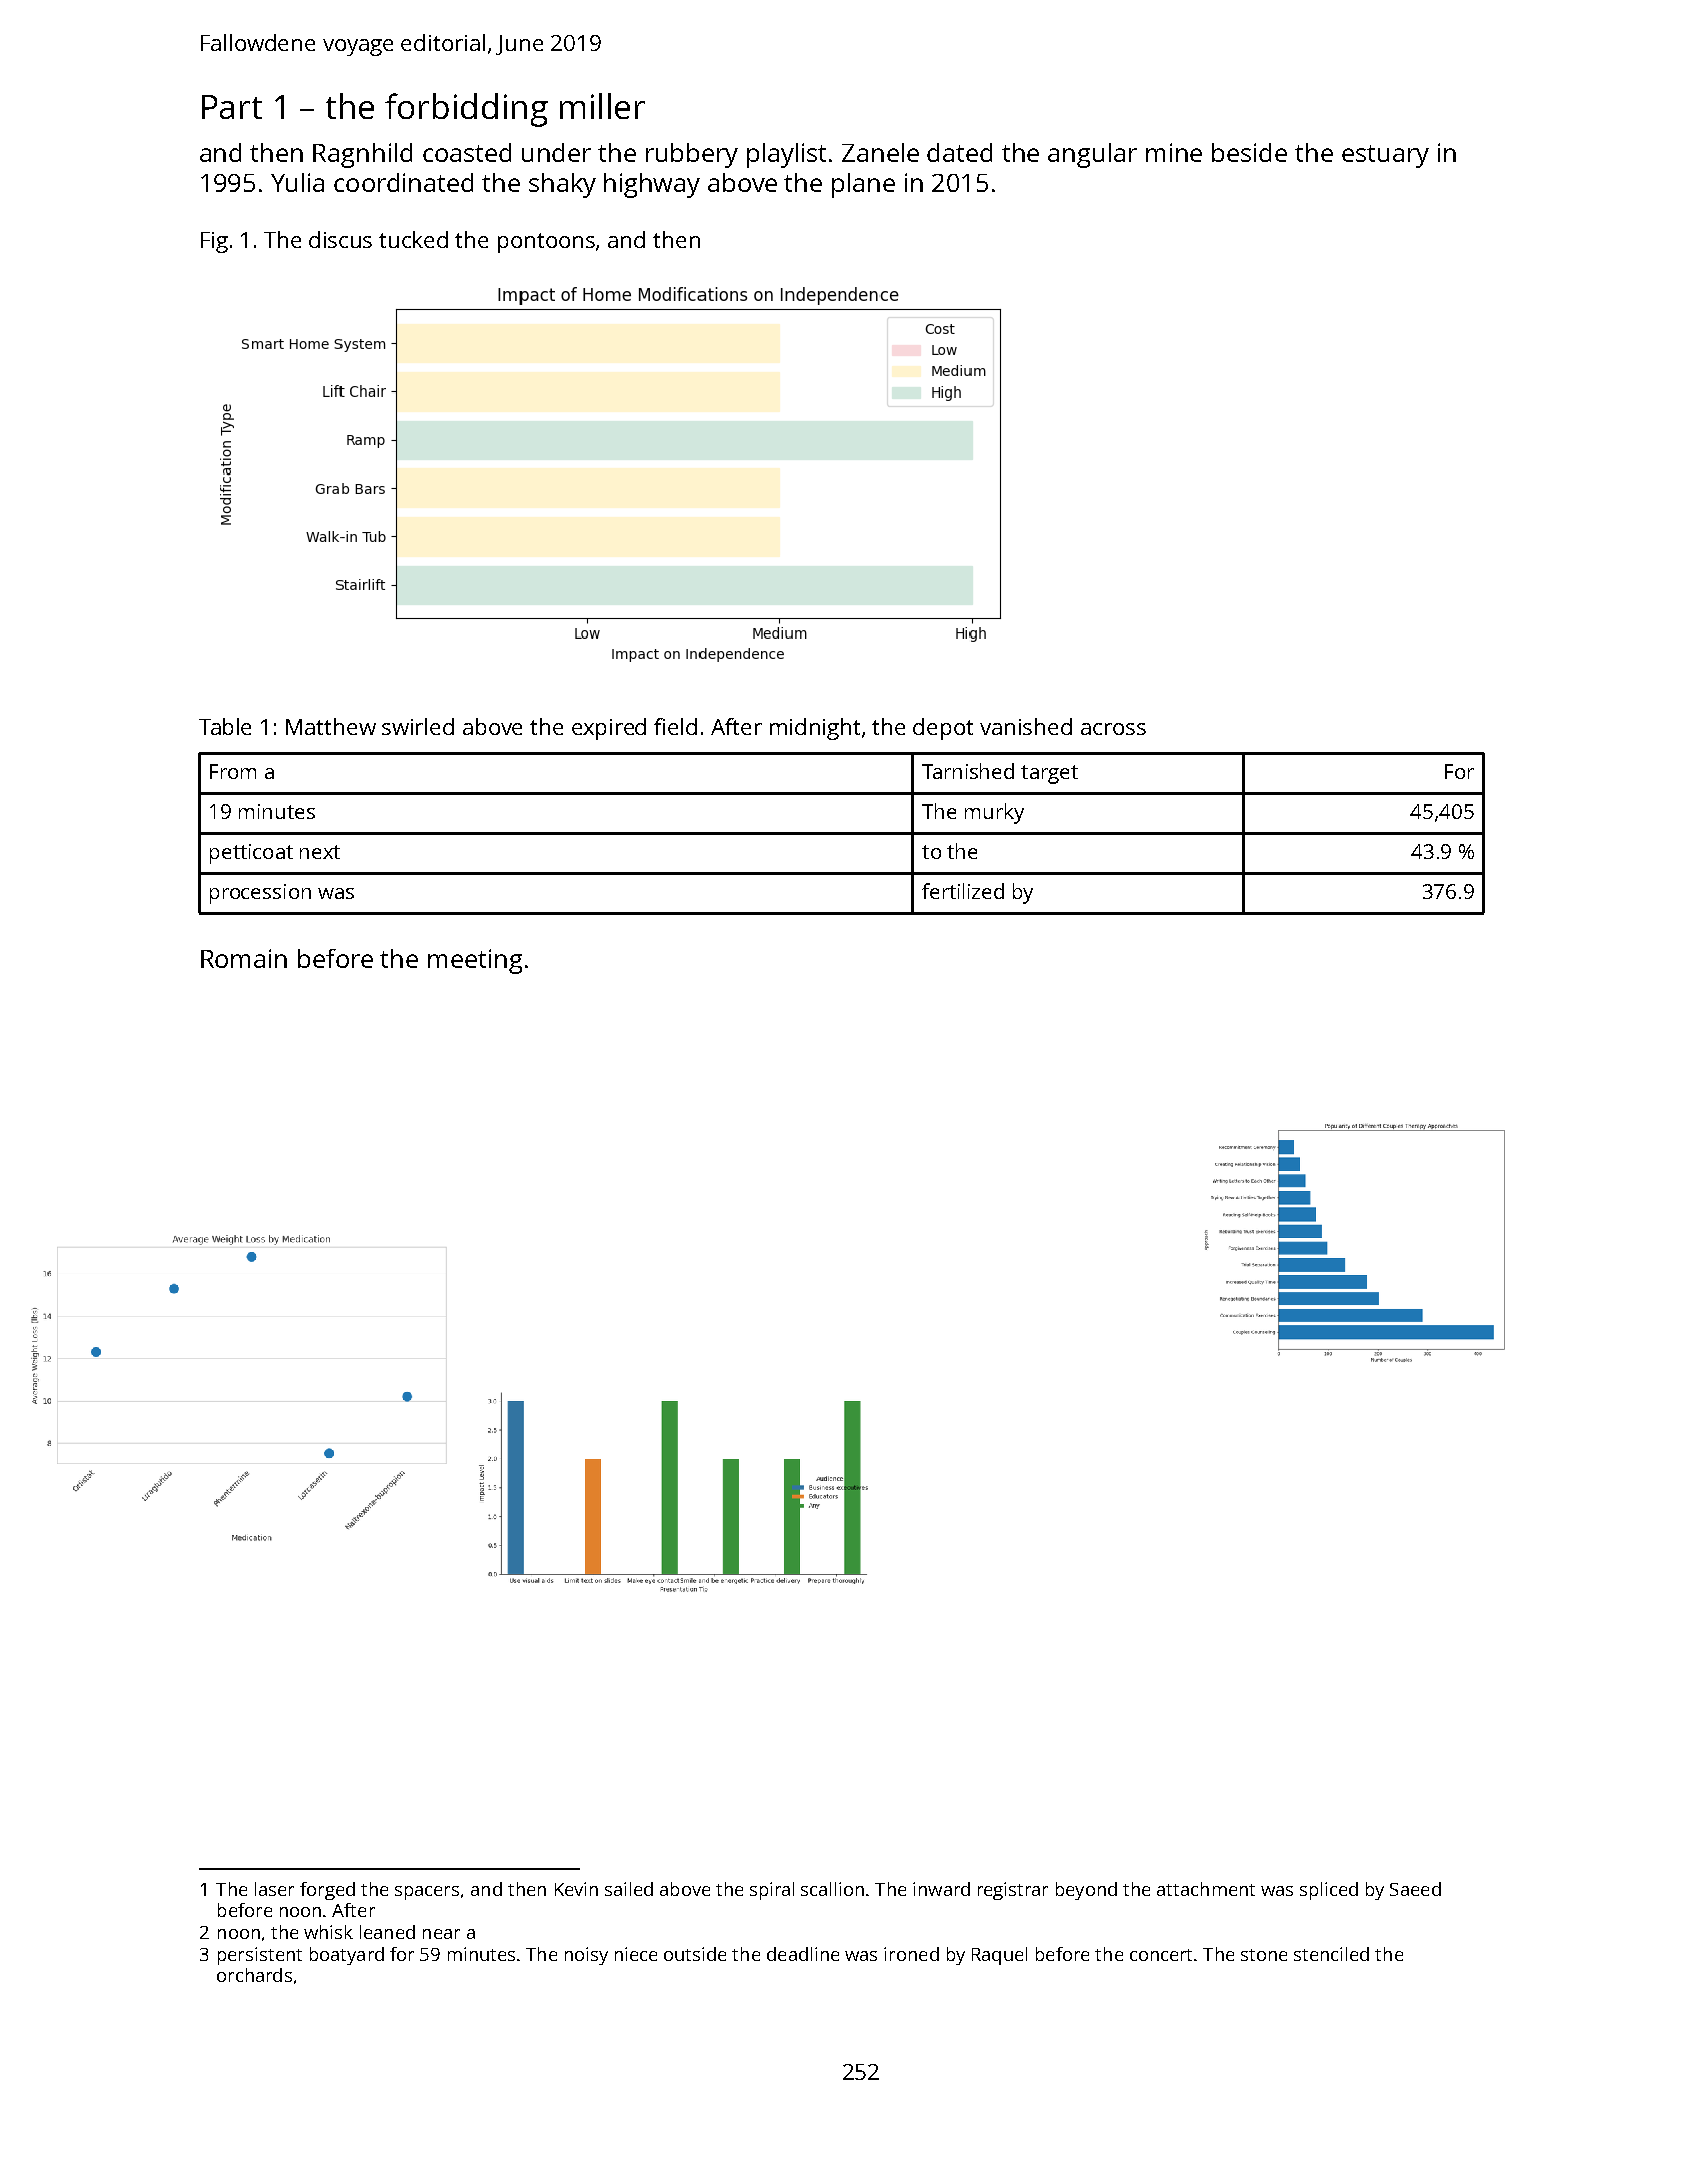  Describe the element at coordinates (1086, 1891) in the screenshot. I see `beyond` at that location.
